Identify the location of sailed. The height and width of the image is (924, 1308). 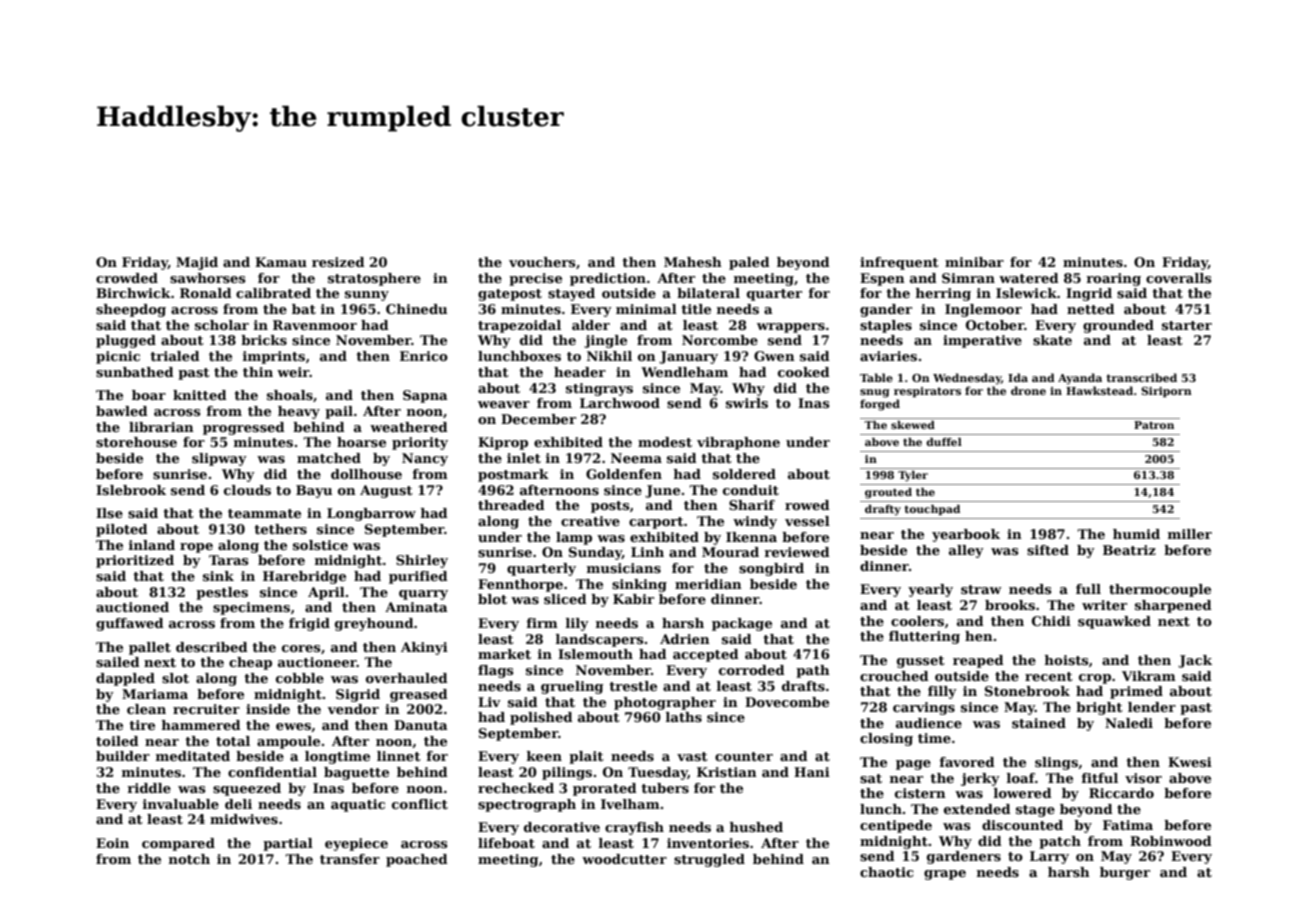
(118, 662).
